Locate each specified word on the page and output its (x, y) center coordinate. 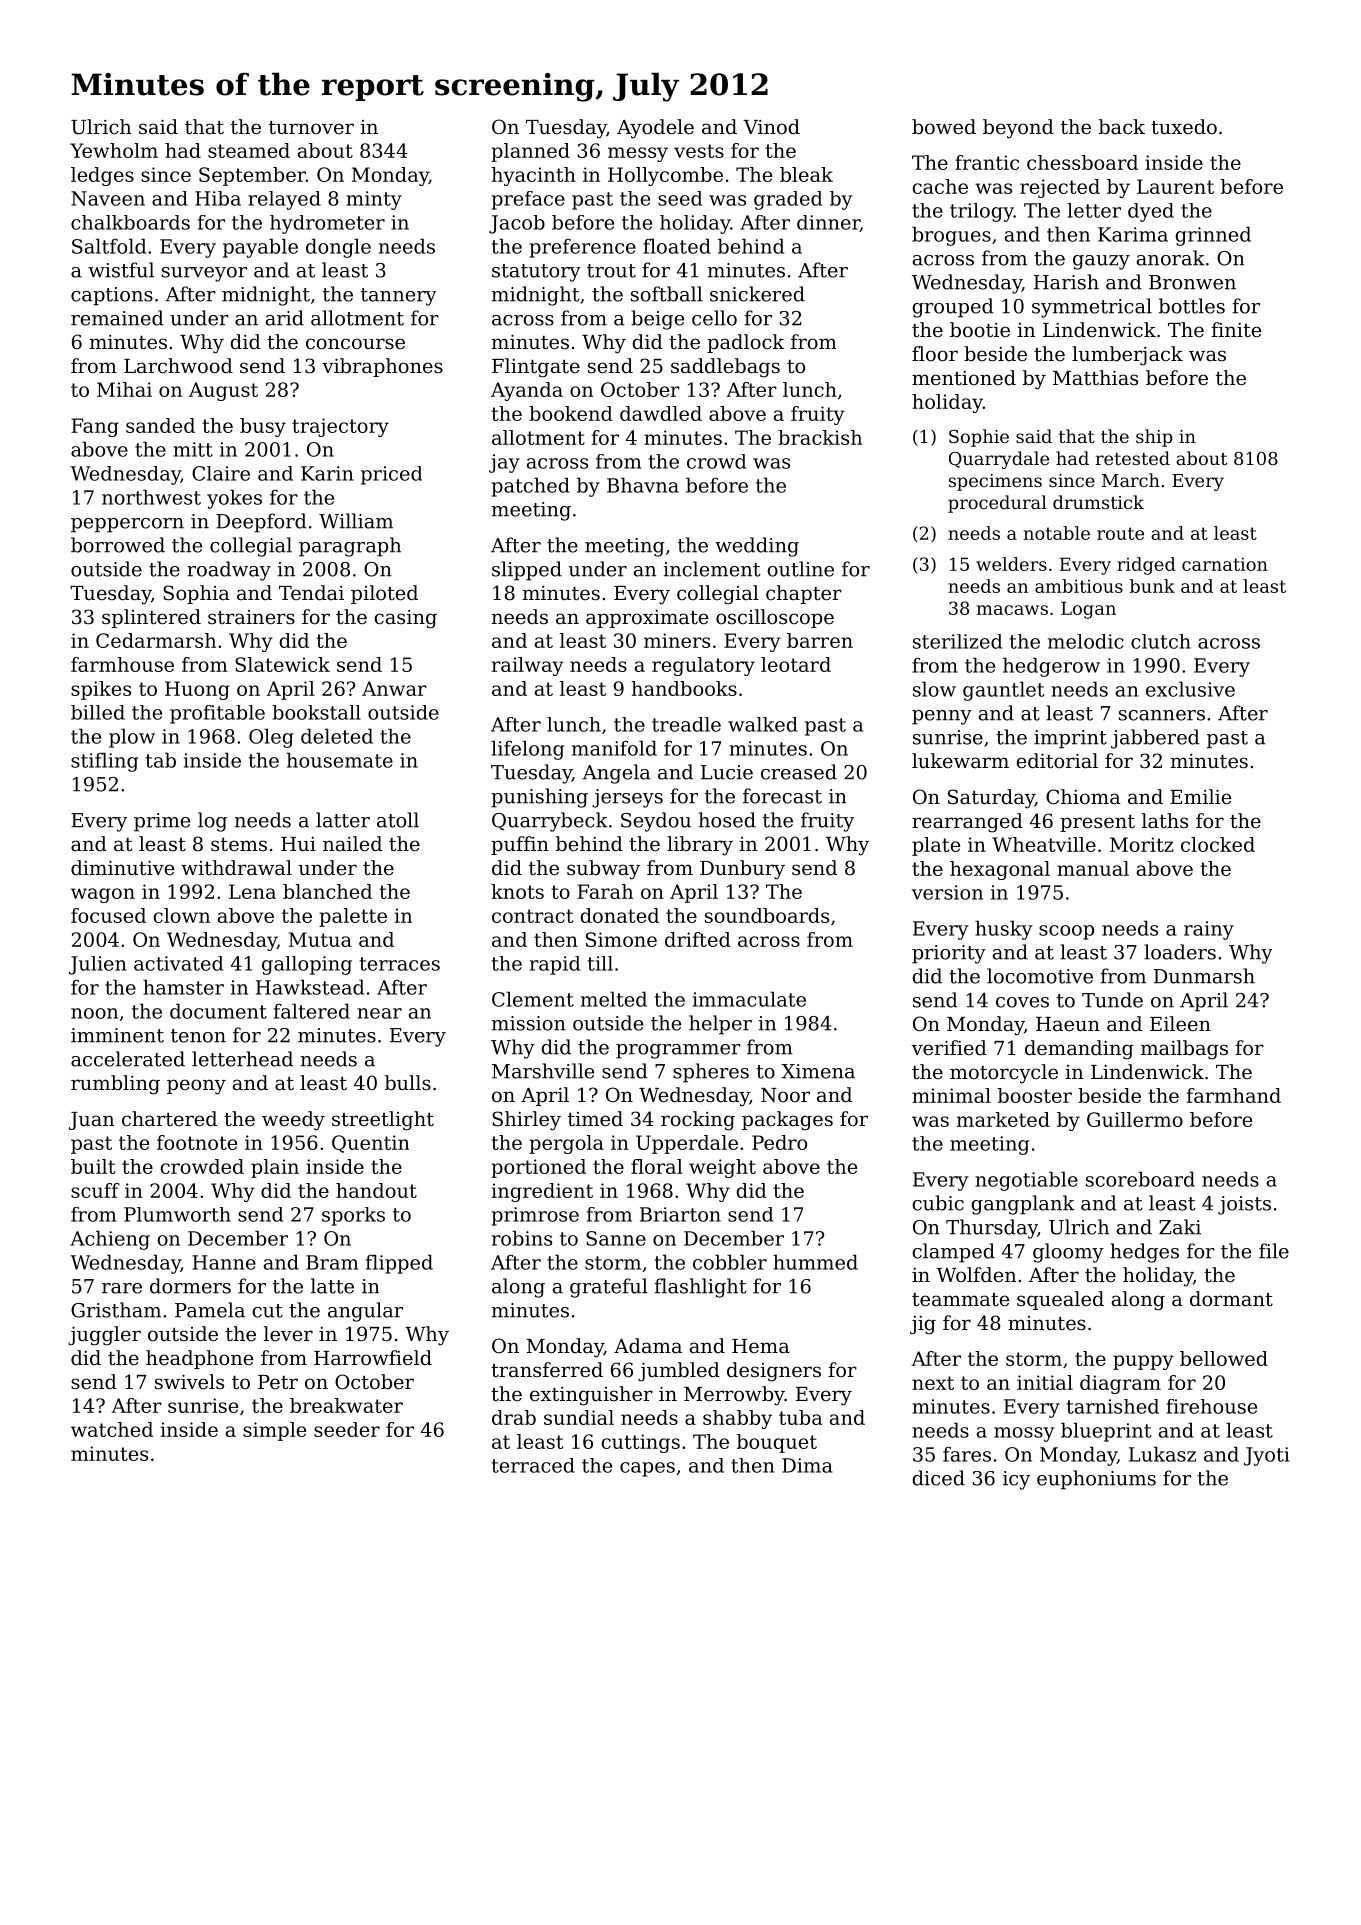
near (379, 1013)
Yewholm (114, 150)
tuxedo (1184, 127)
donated (619, 915)
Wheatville (1044, 844)
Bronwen (1192, 282)
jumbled (679, 1372)
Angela (616, 774)
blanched (327, 891)
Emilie (1200, 797)
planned (530, 152)
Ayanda (527, 391)
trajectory (340, 427)
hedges (1144, 1253)
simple (274, 1431)
